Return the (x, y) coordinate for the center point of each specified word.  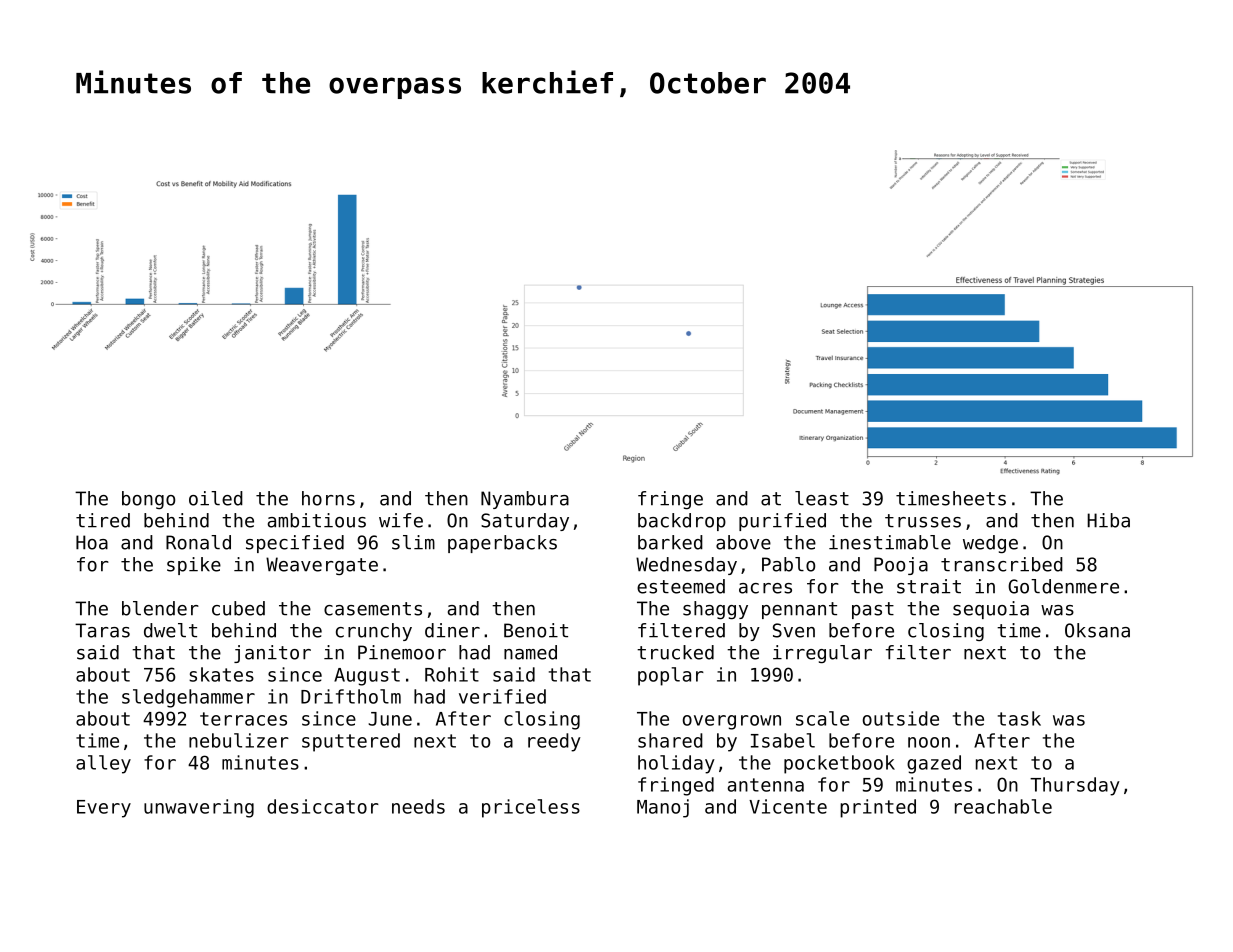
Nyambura (525, 500)
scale (822, 718)
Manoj (663, 808)
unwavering (199, 808)
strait (929, 586)
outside (901, 718)
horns (328, 498)
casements (373, 609)
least (822, 498)
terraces (243, 719)
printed (878, 808)
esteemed (681, 586)
